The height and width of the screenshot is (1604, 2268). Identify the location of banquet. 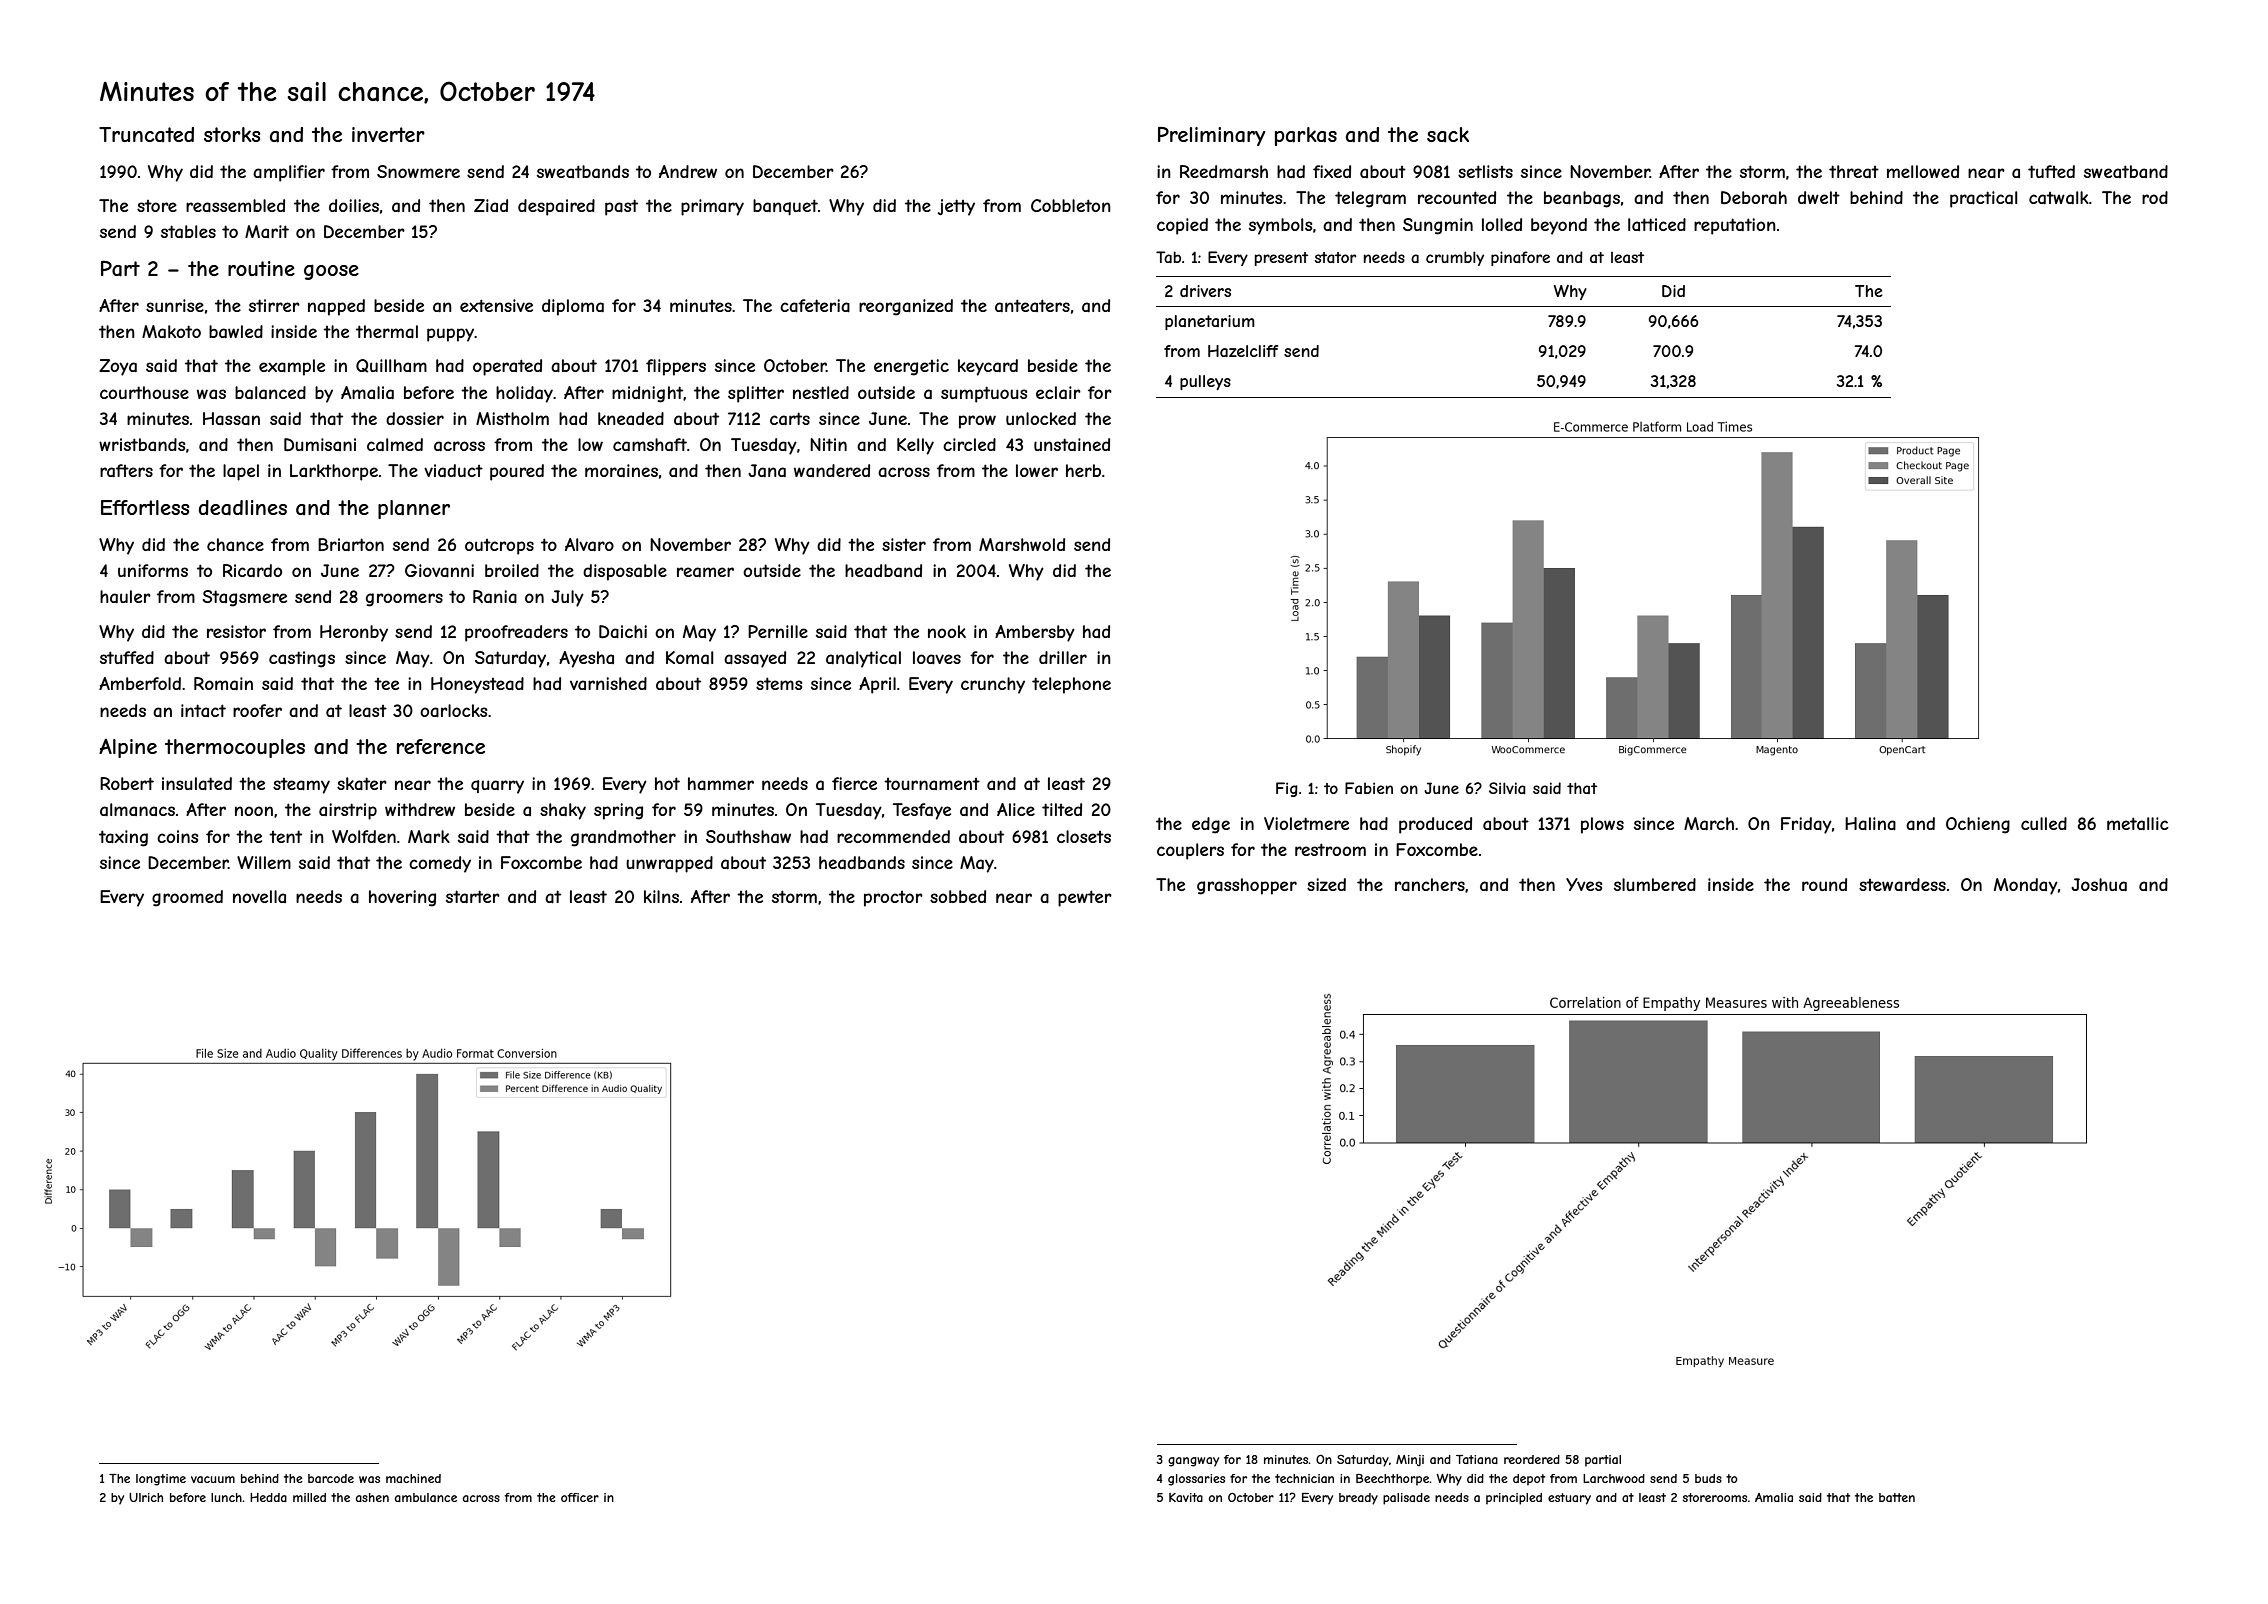
(785, 207).
